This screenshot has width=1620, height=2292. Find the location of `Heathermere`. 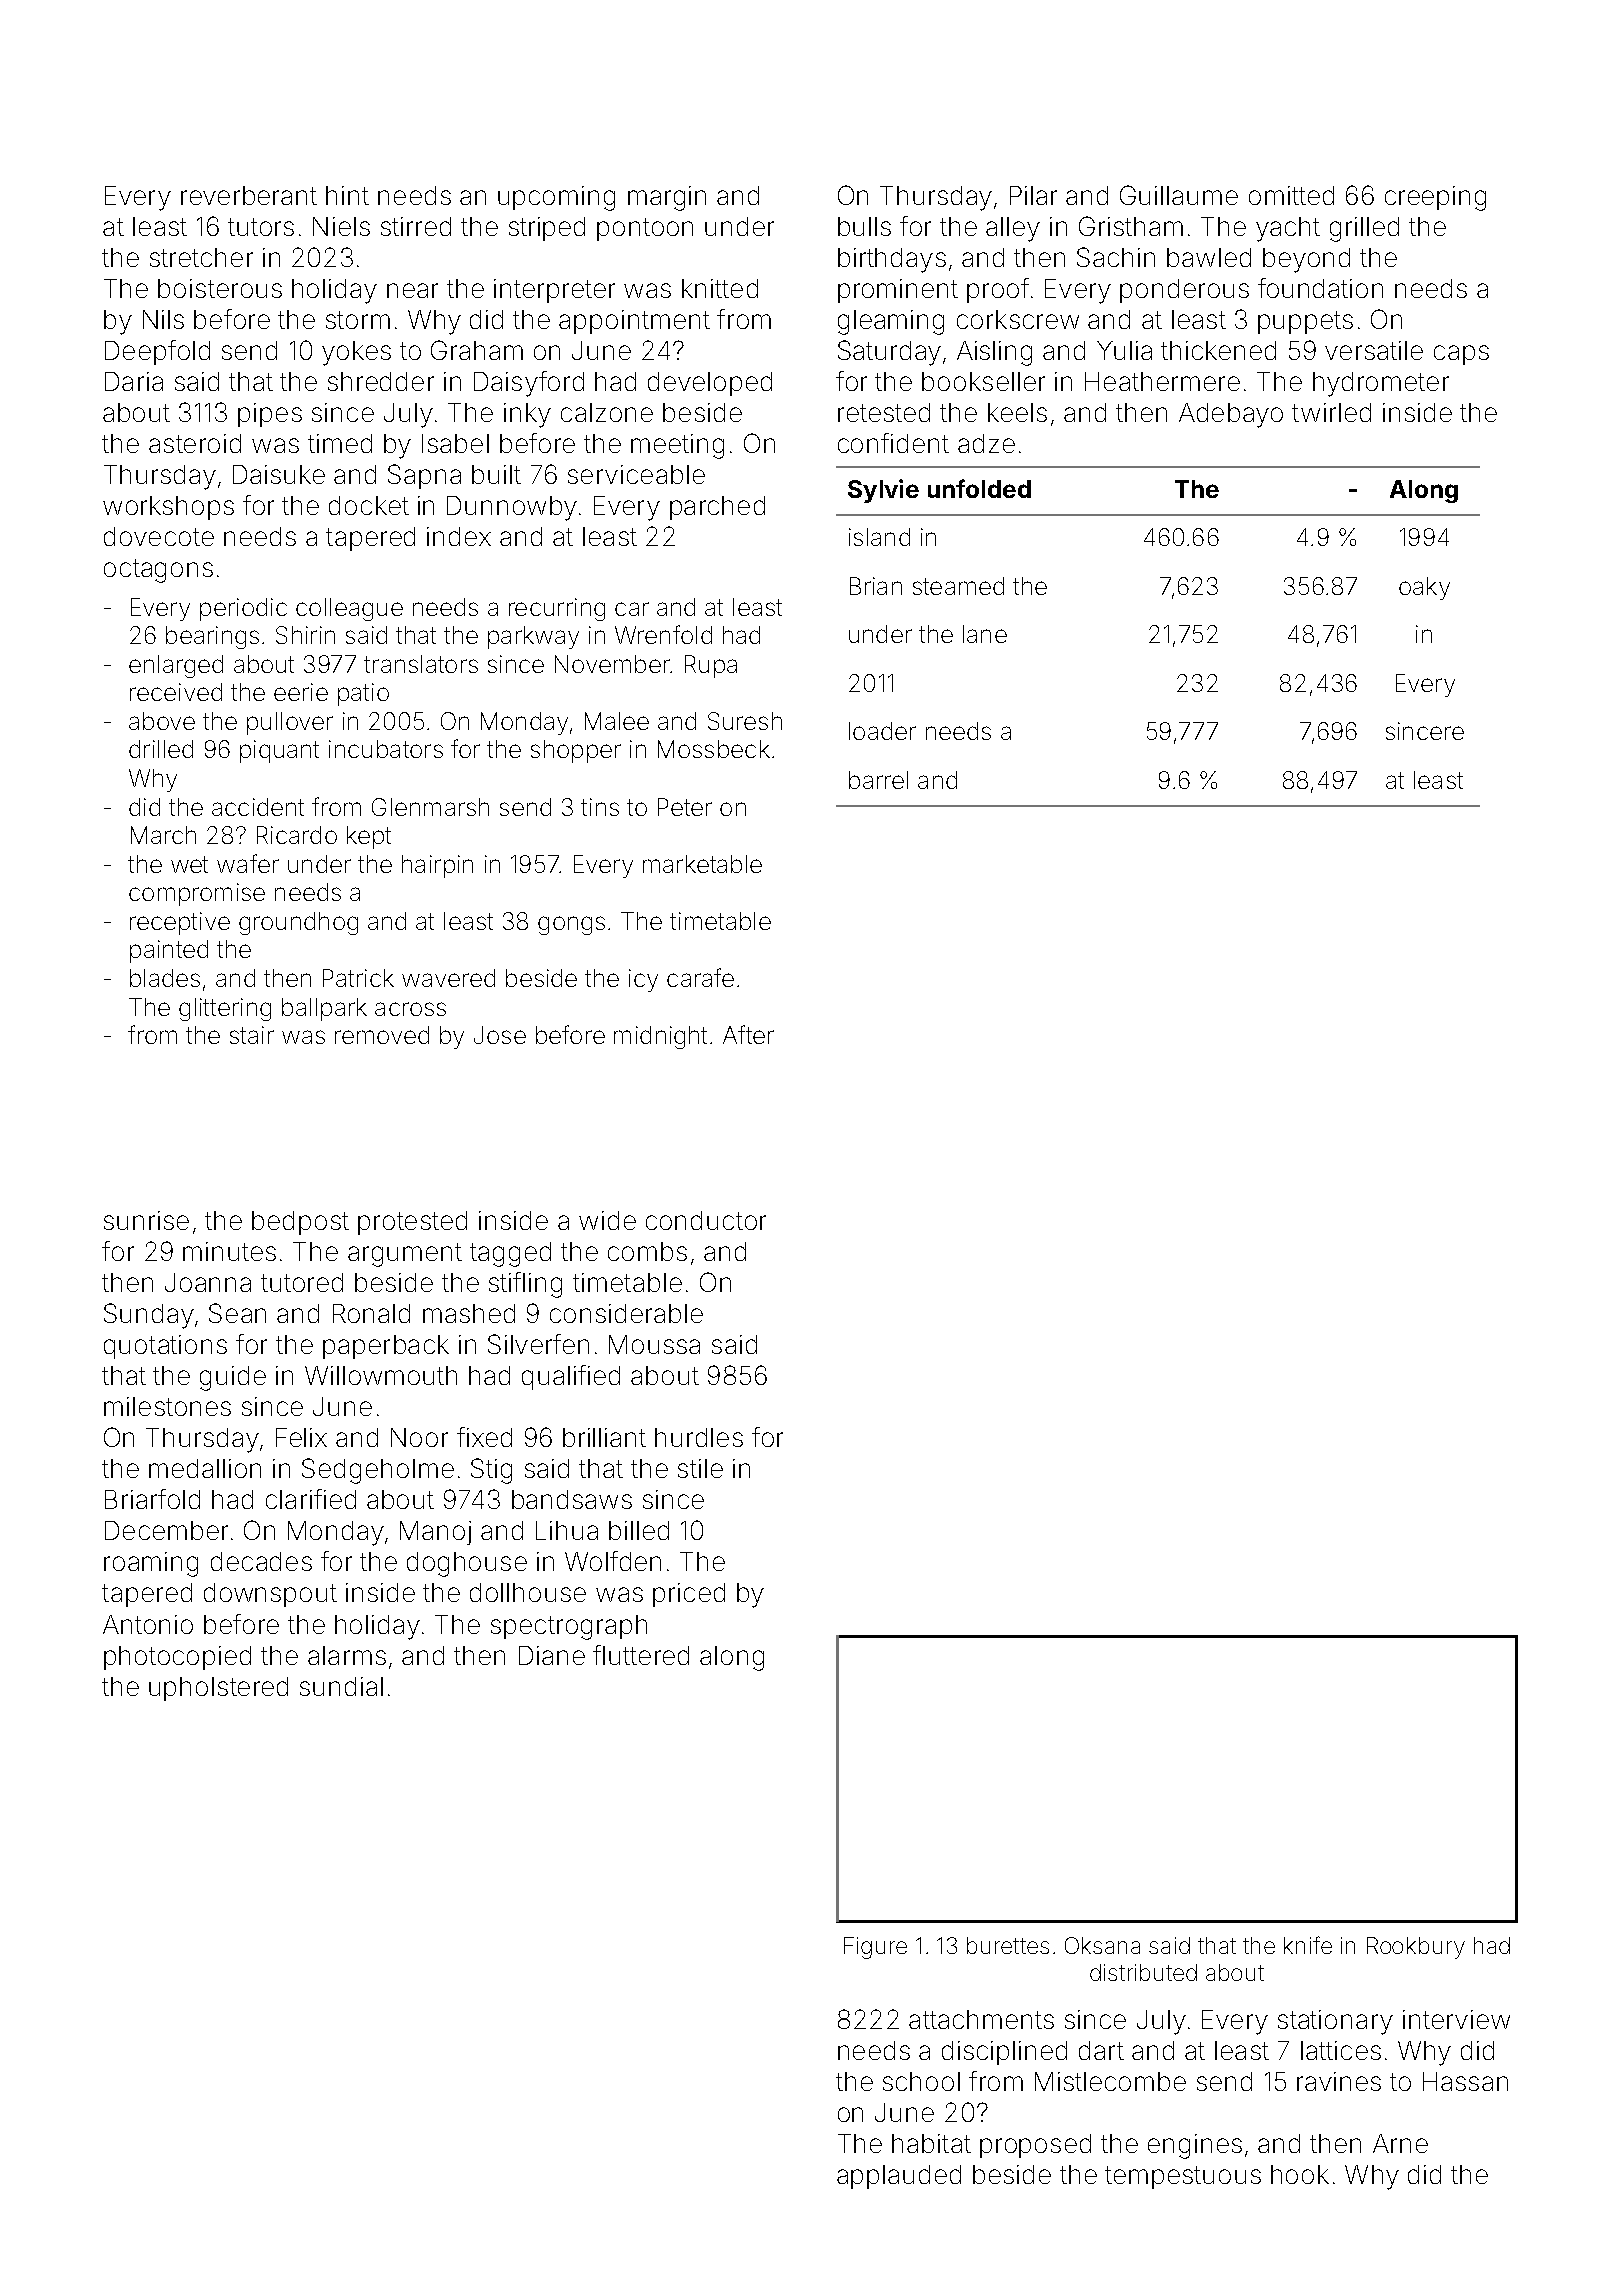

Heathermere is located at coordinates (1162, 381).
